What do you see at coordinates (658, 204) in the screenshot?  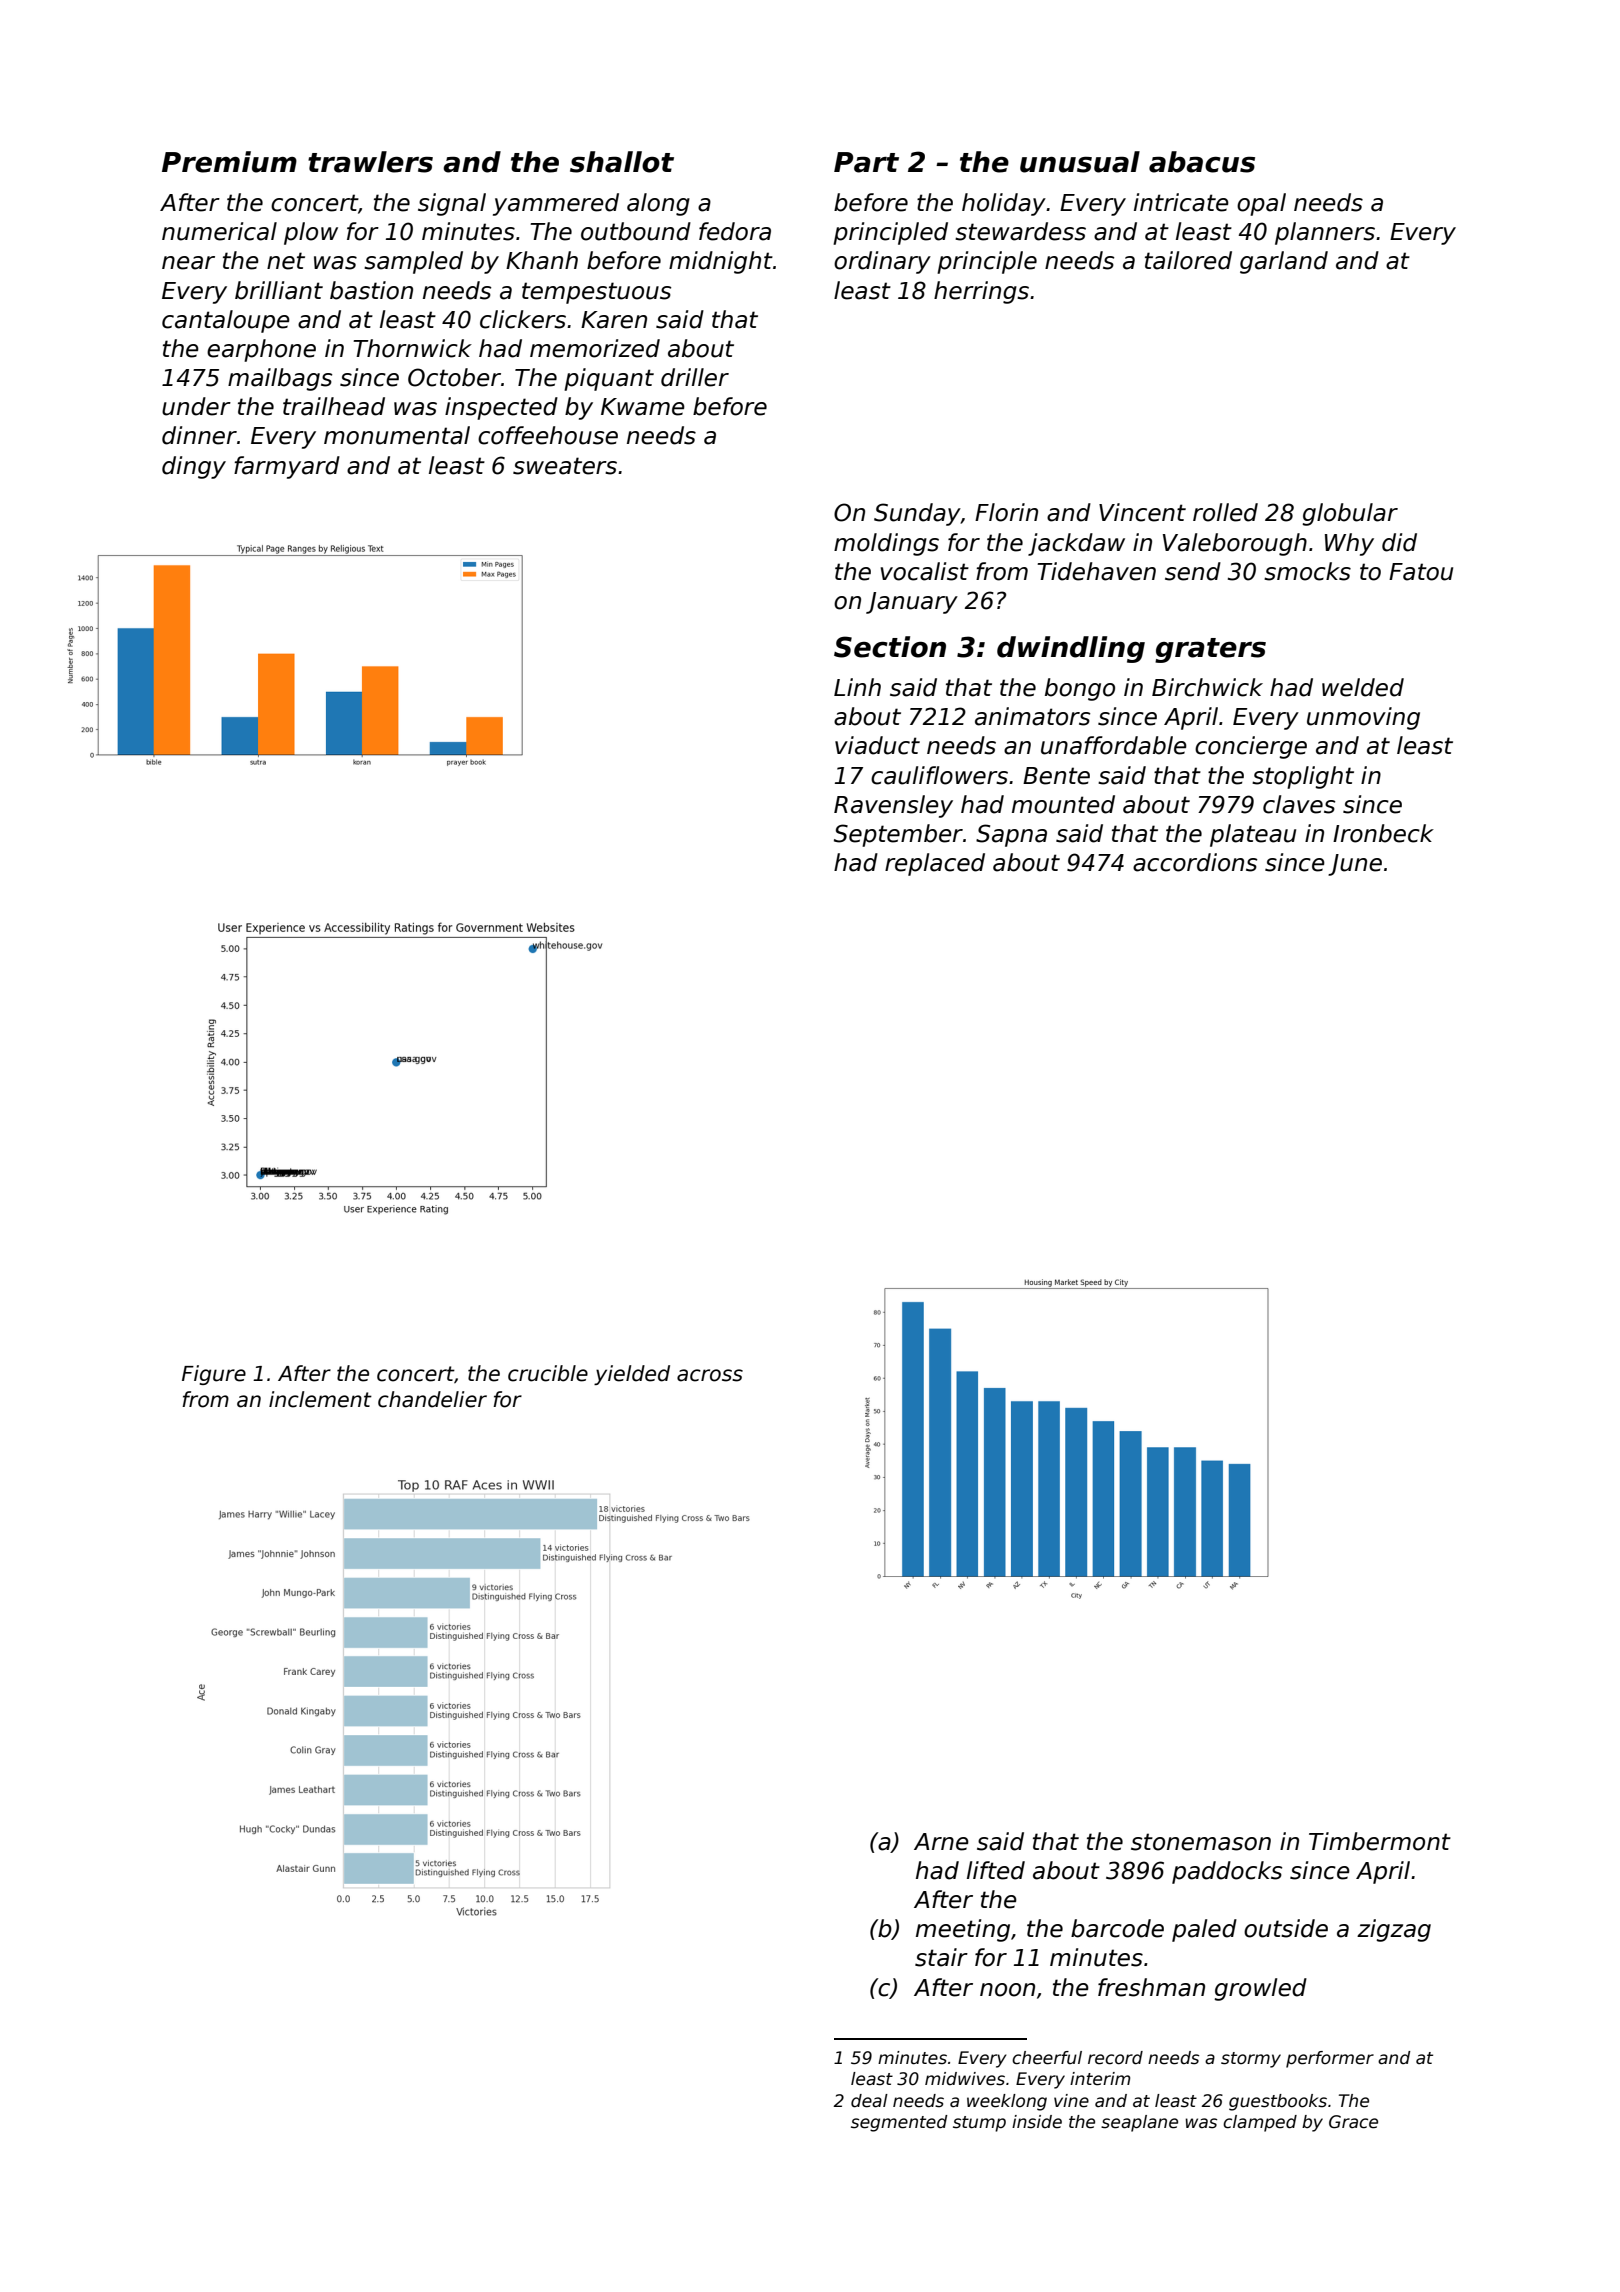 I see `along` at bounding box center [658, 204].
